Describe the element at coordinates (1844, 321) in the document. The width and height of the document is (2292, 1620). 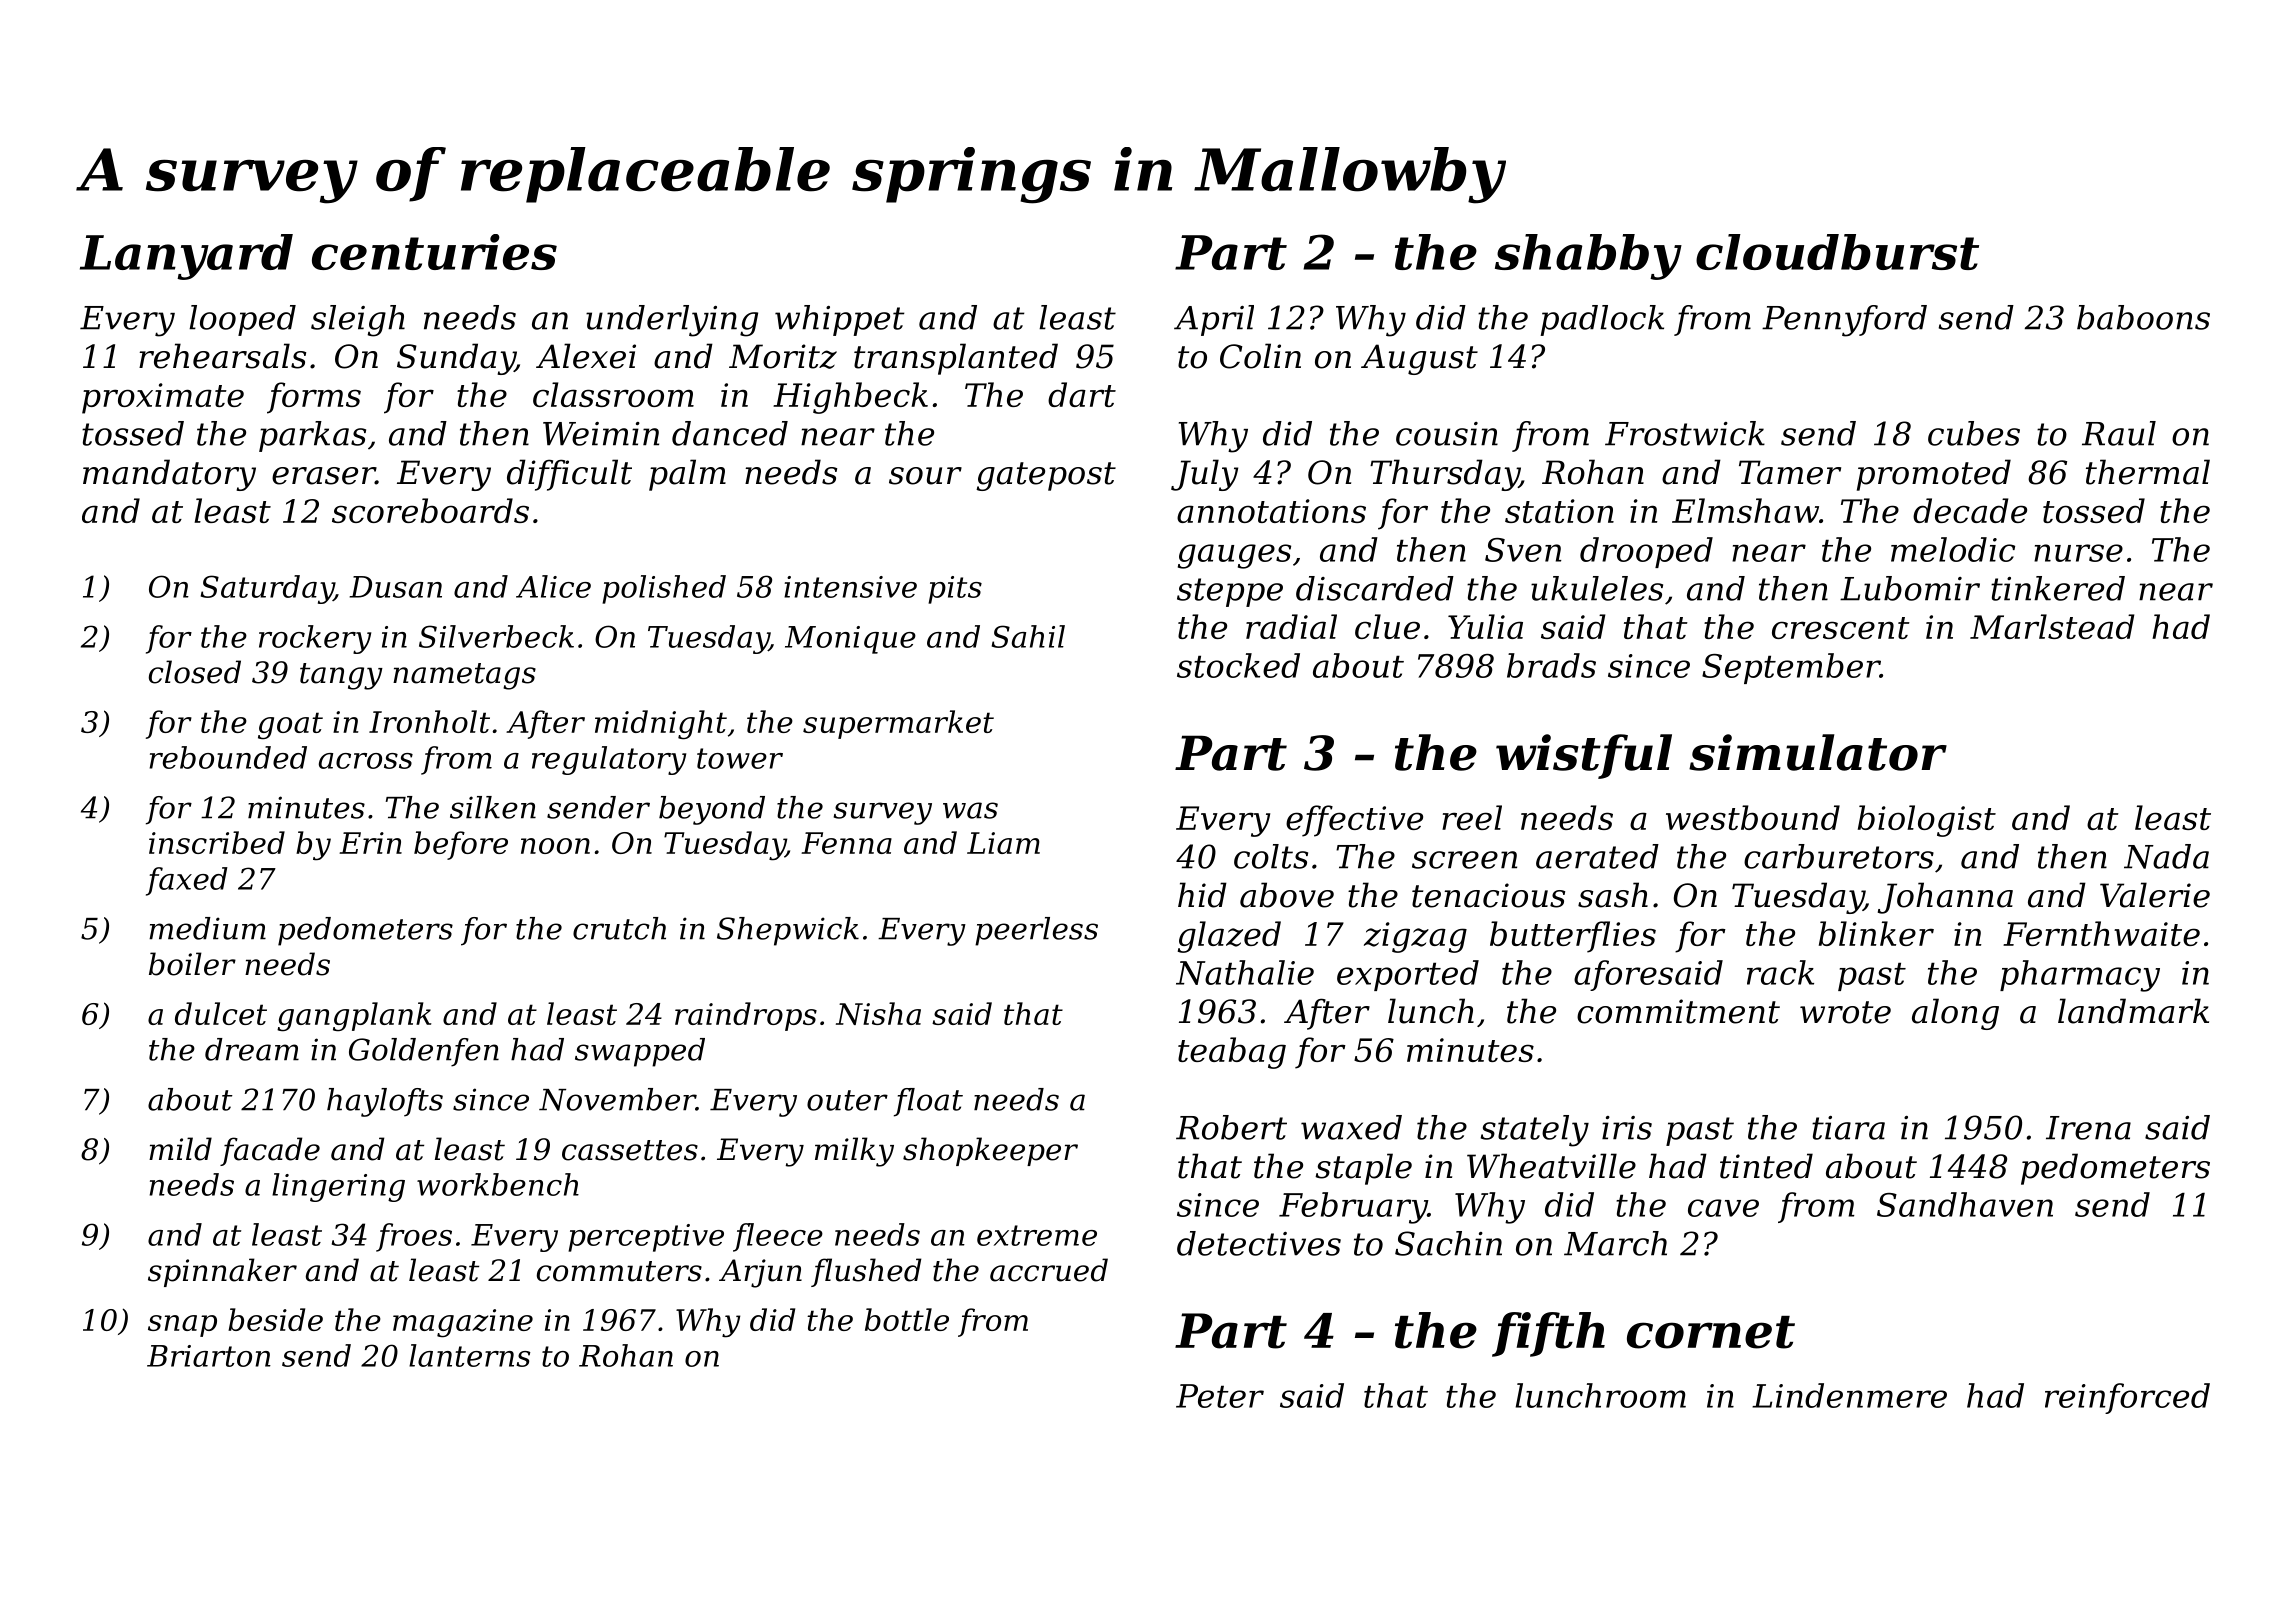
I see `Pennyford` at that location.
